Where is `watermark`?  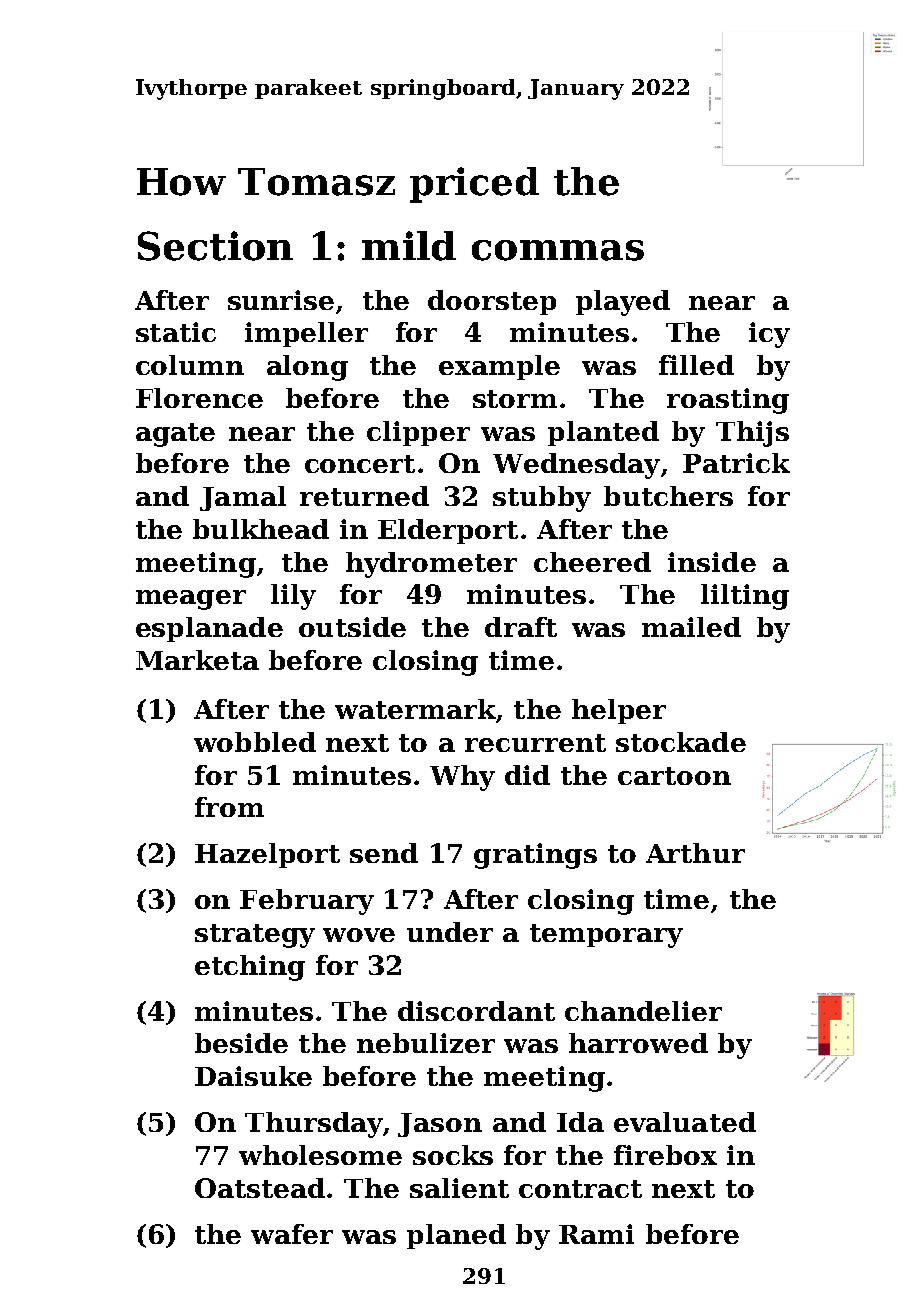 watermark is located at coordinates (415, 709).
